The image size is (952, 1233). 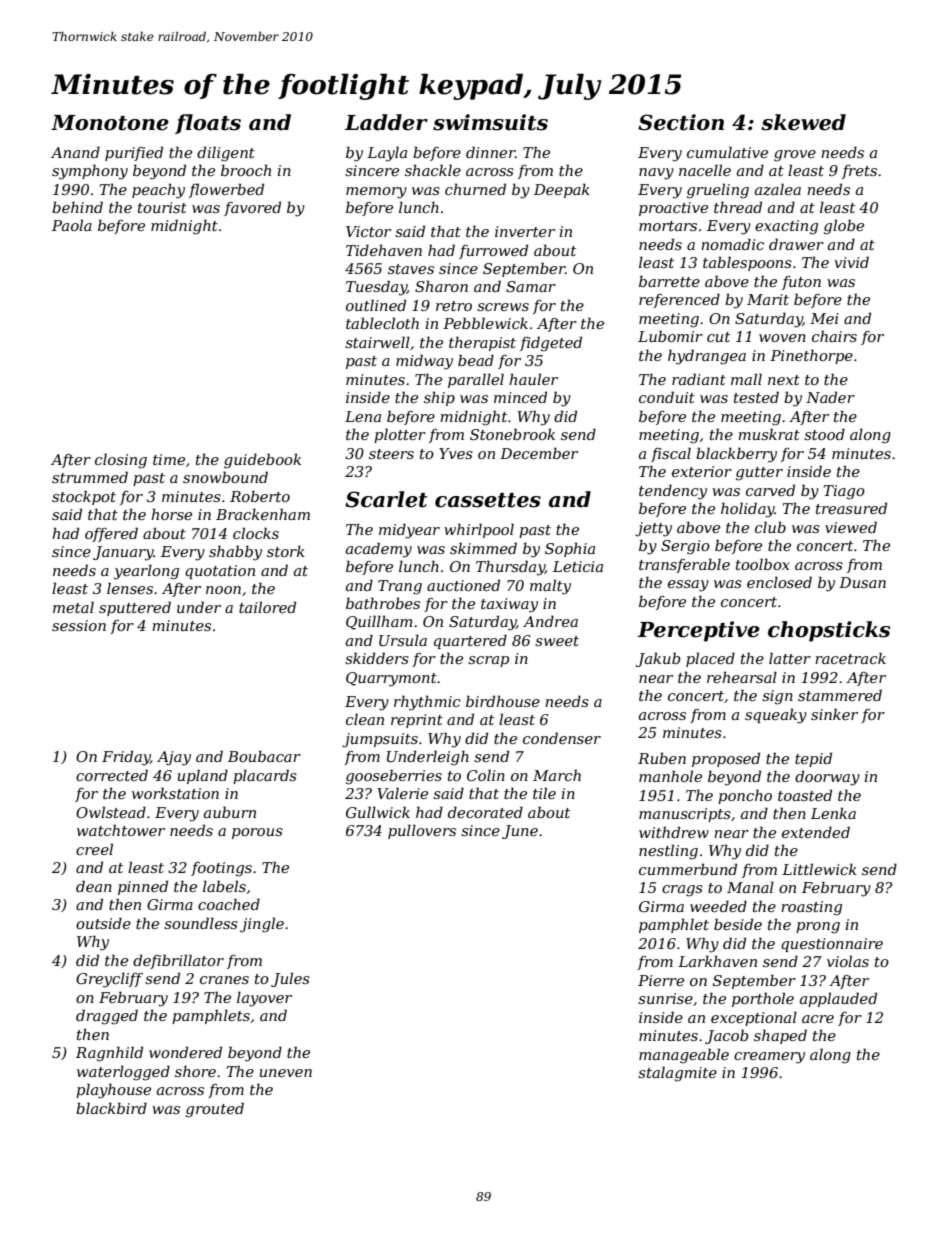 What do you see at coordinates (135, 608) in the screenshot?
I see `sputtered` at bounding box center [135, 608].
